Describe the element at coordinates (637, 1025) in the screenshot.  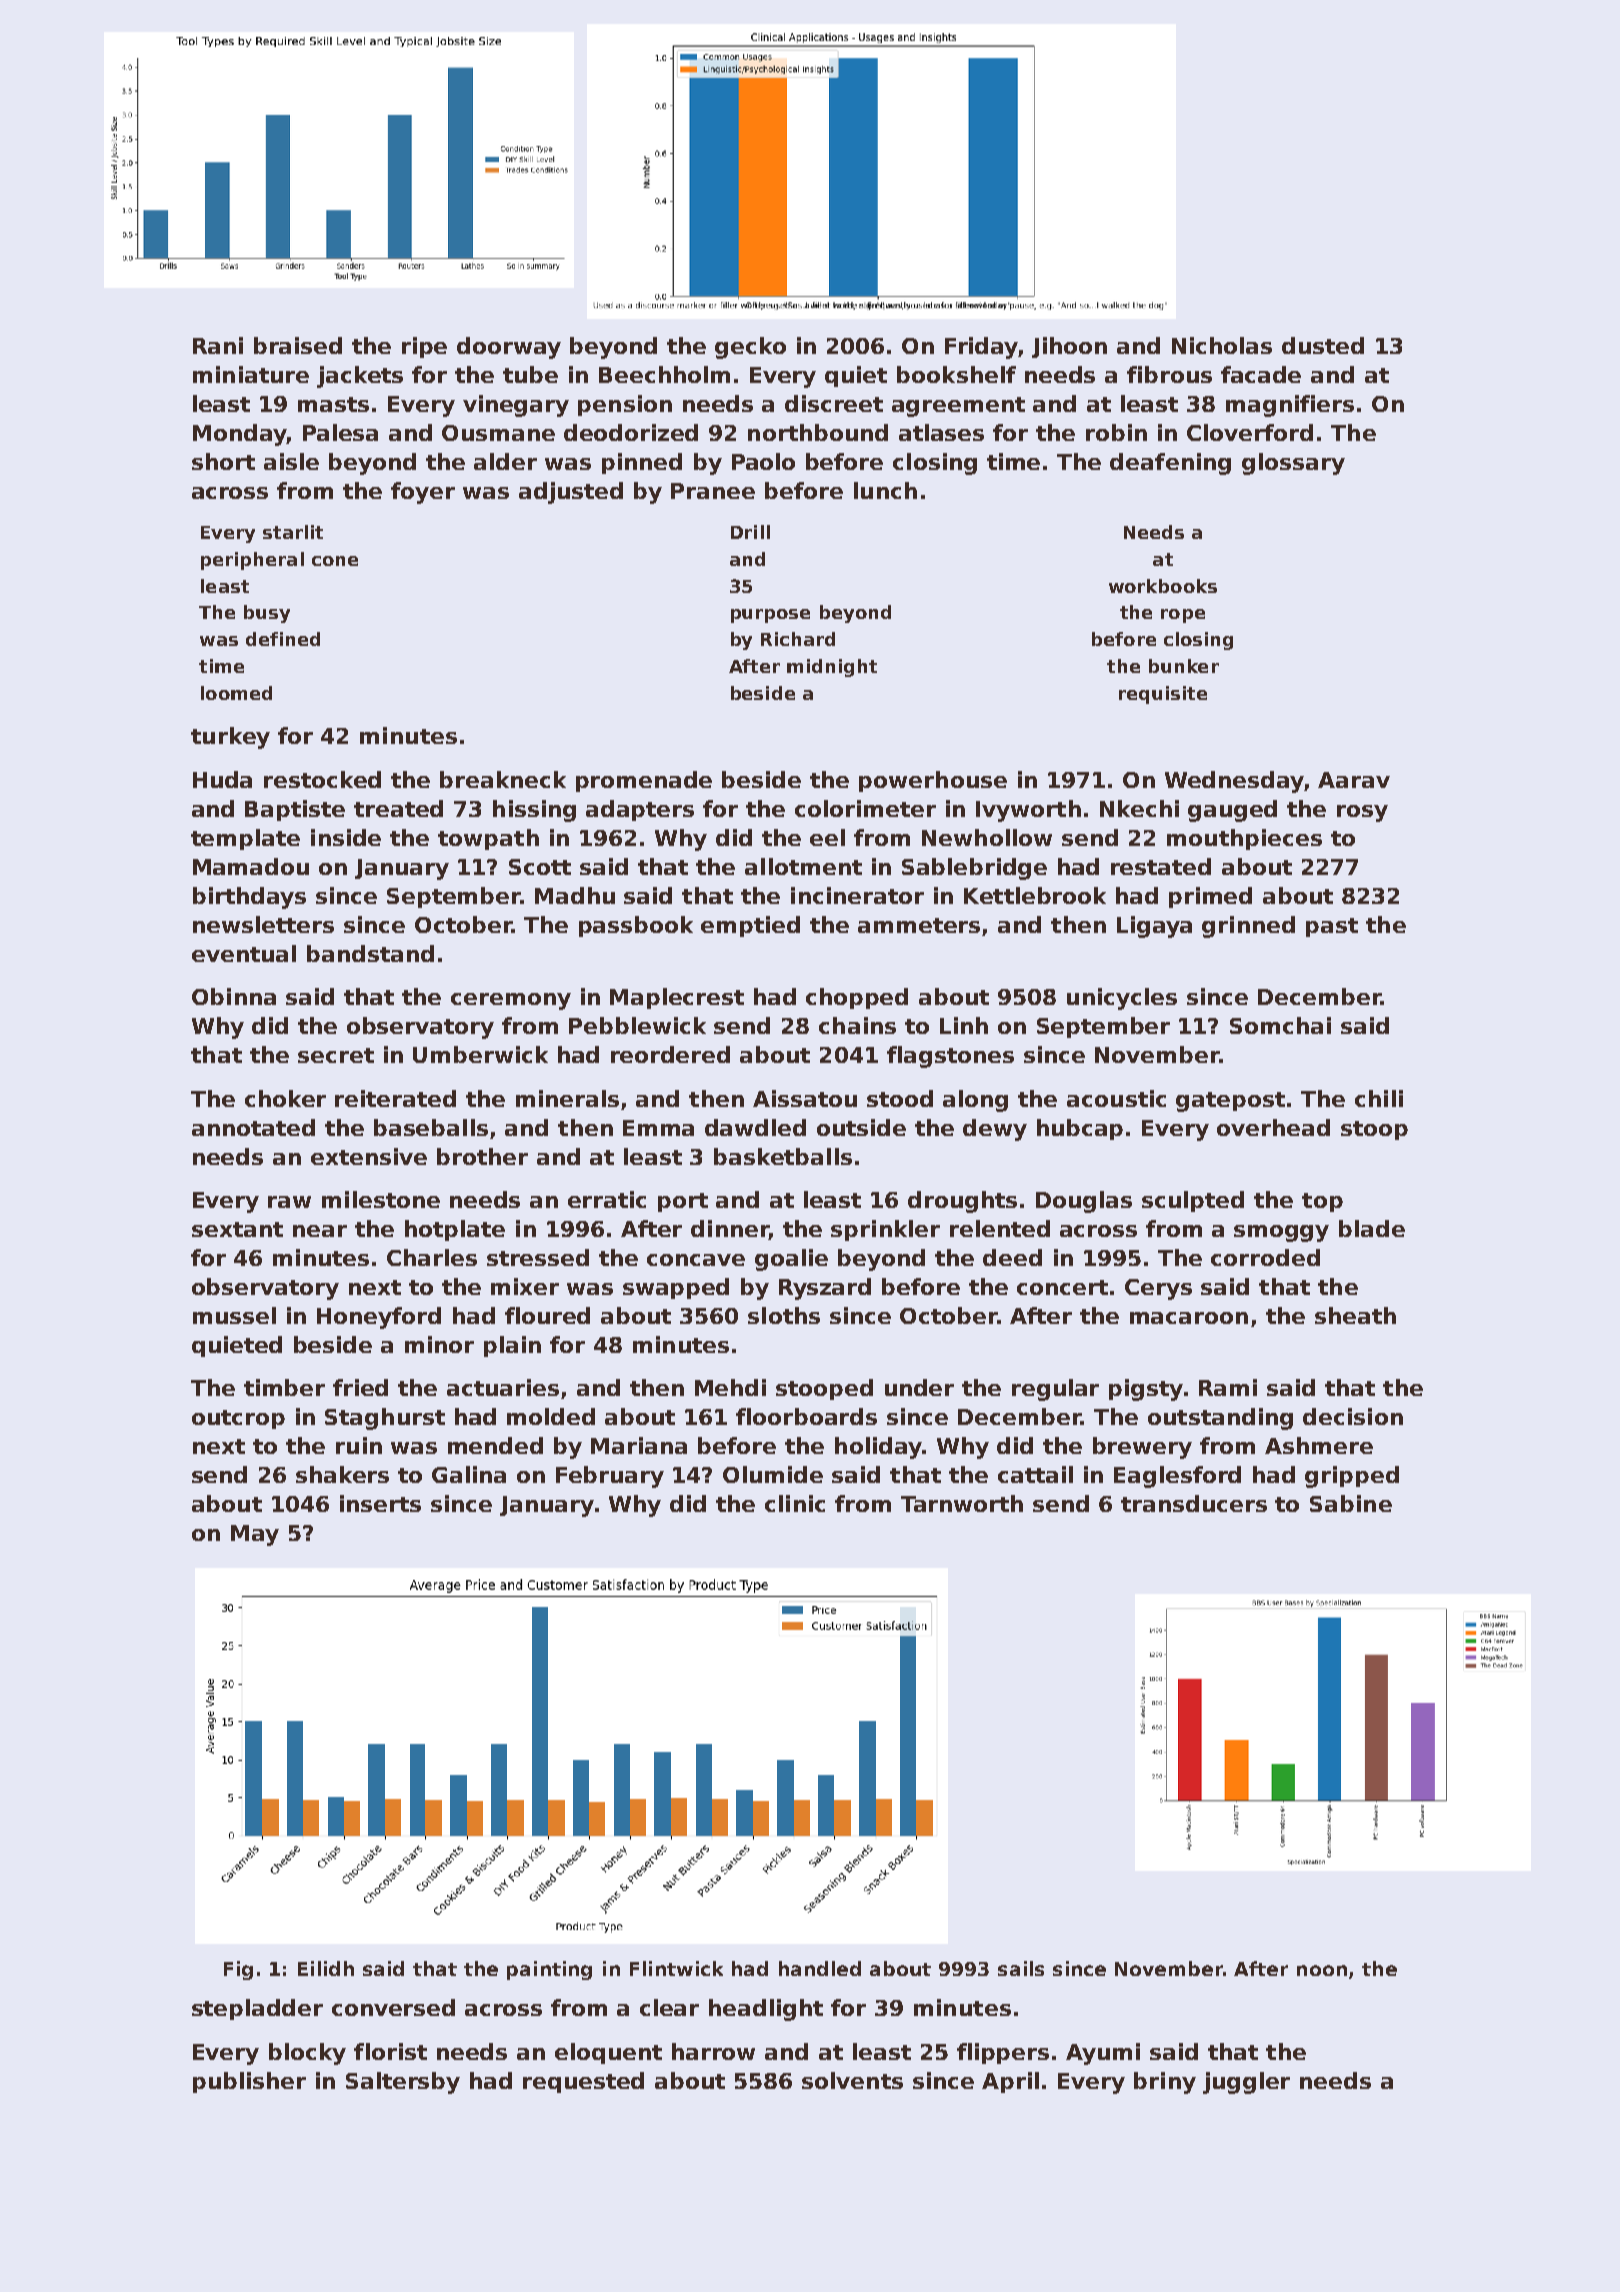
I see `Pebblewick` at that location.
